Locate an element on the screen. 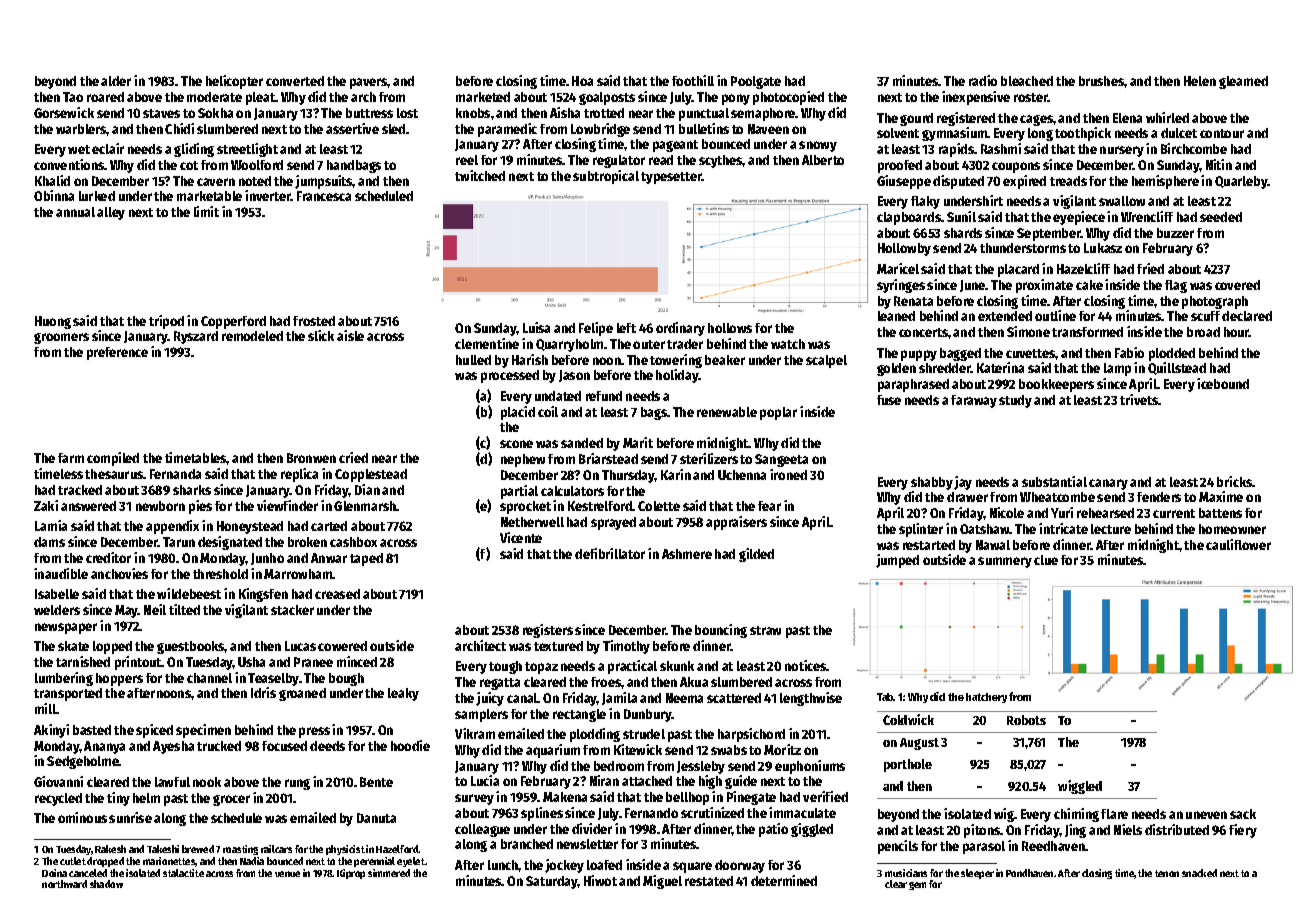 The height and width of the screenshot is (924, 1308). assertive is located at coordinates (352, 128).
